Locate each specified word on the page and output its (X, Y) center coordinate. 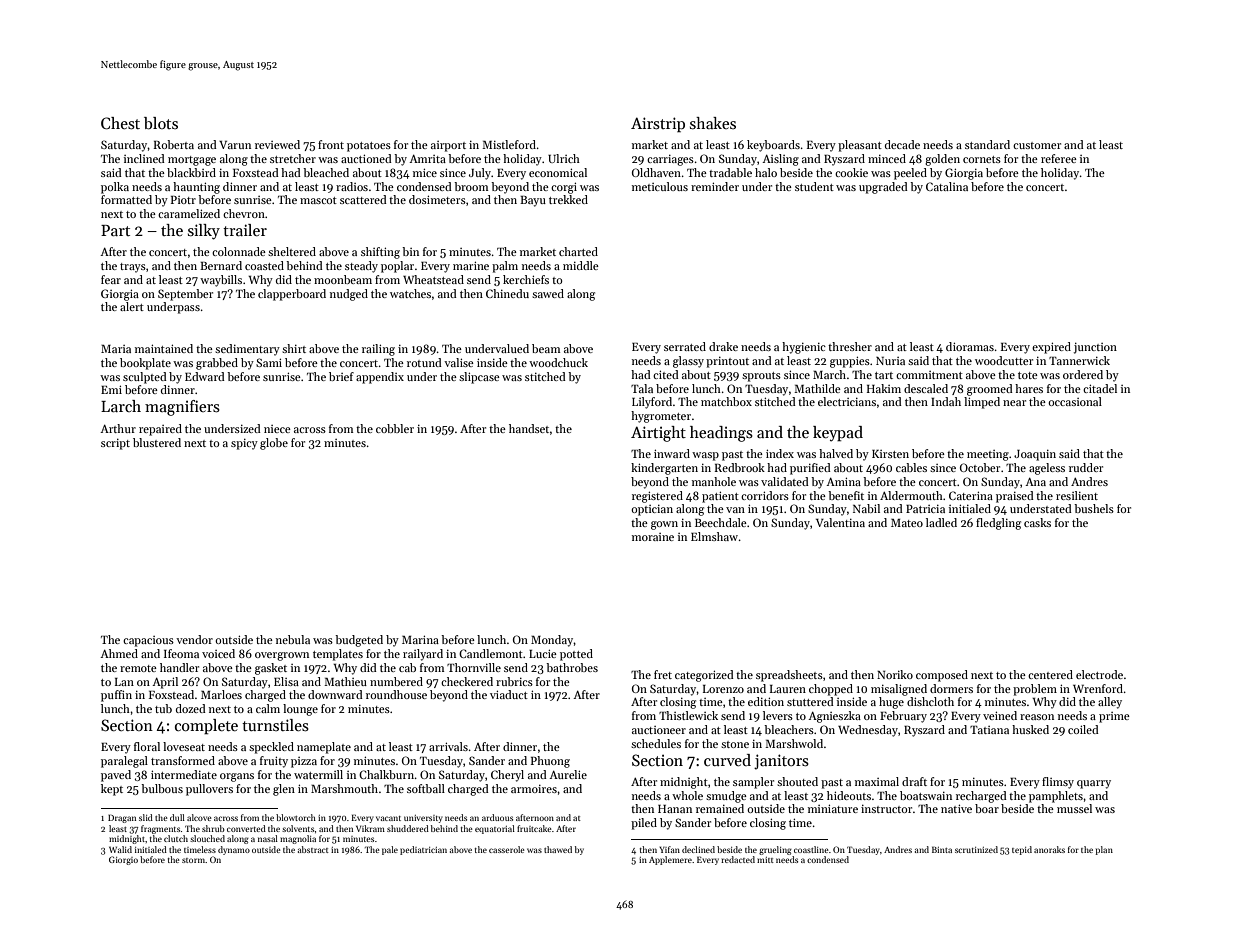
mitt (765, 860)
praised (1015, 497)
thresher (850, 346)
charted (578, 251)
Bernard (221, 265)
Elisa (286, 681)
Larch (121, 406)
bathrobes (572, 667)
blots (161, 123)
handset (529, 428)
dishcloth (930, 701)
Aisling (780, 160)
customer (1037, 145)
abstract (313, 849)
